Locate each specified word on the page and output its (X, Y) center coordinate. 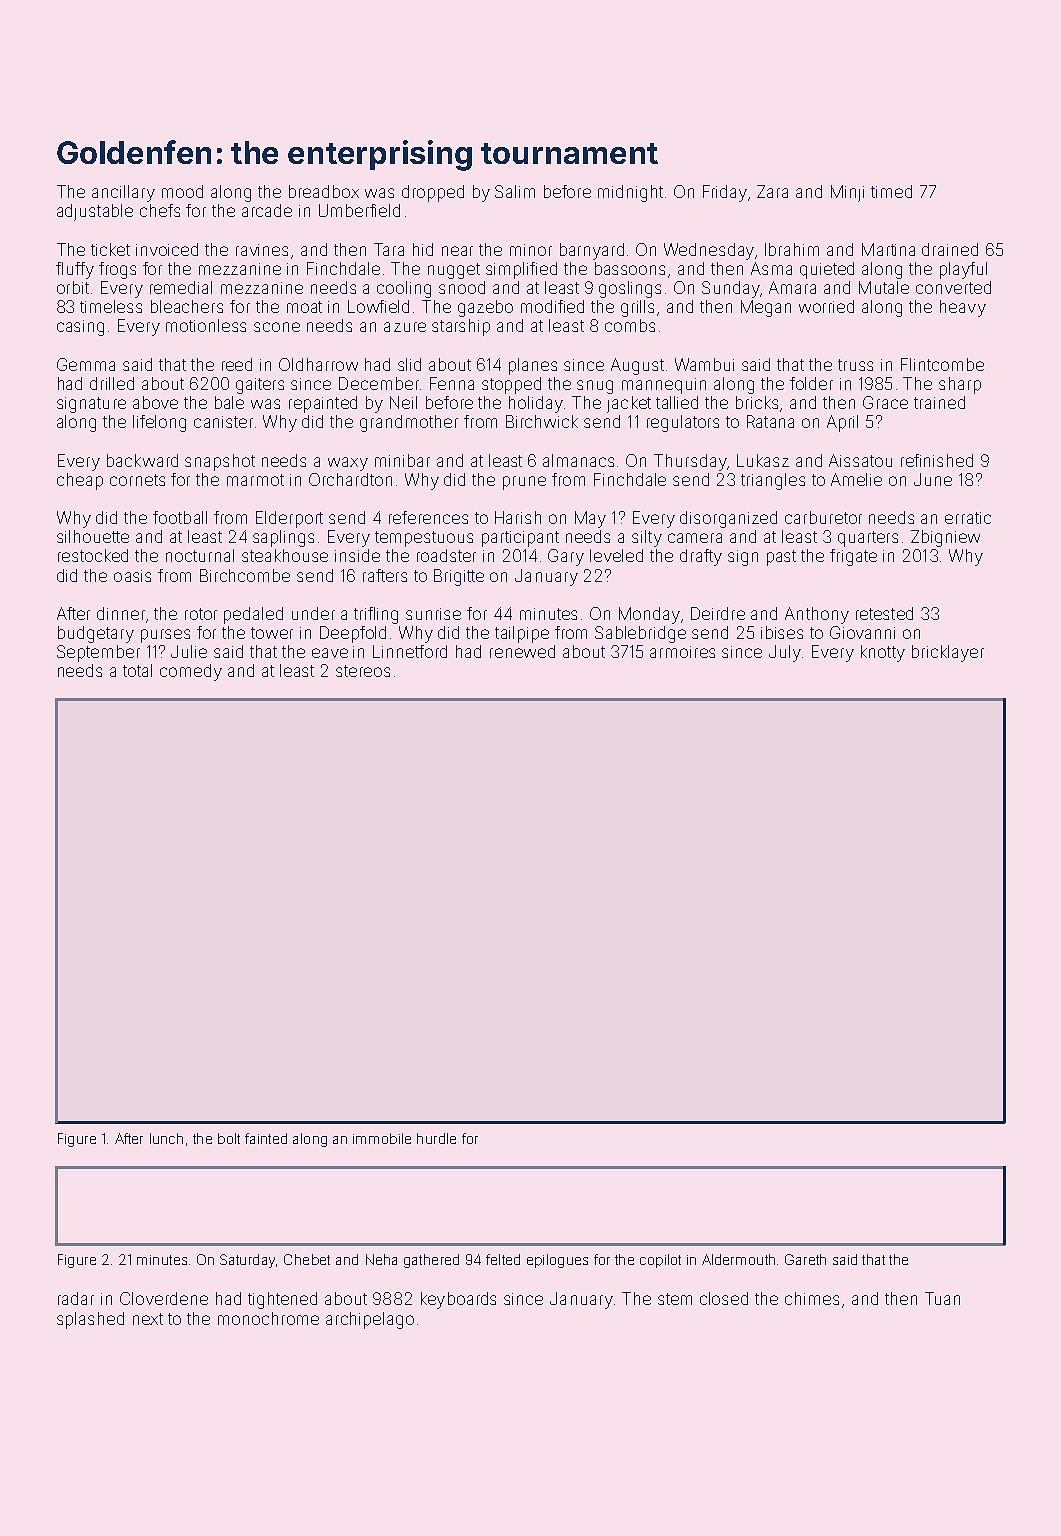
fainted (266, 1138)
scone (277, 327)
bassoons (630, 268)
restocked (93, 555)
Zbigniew (945, 538)
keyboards (458, 1300)
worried (826, 306)
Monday (649, 615)
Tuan (942, 1298)
